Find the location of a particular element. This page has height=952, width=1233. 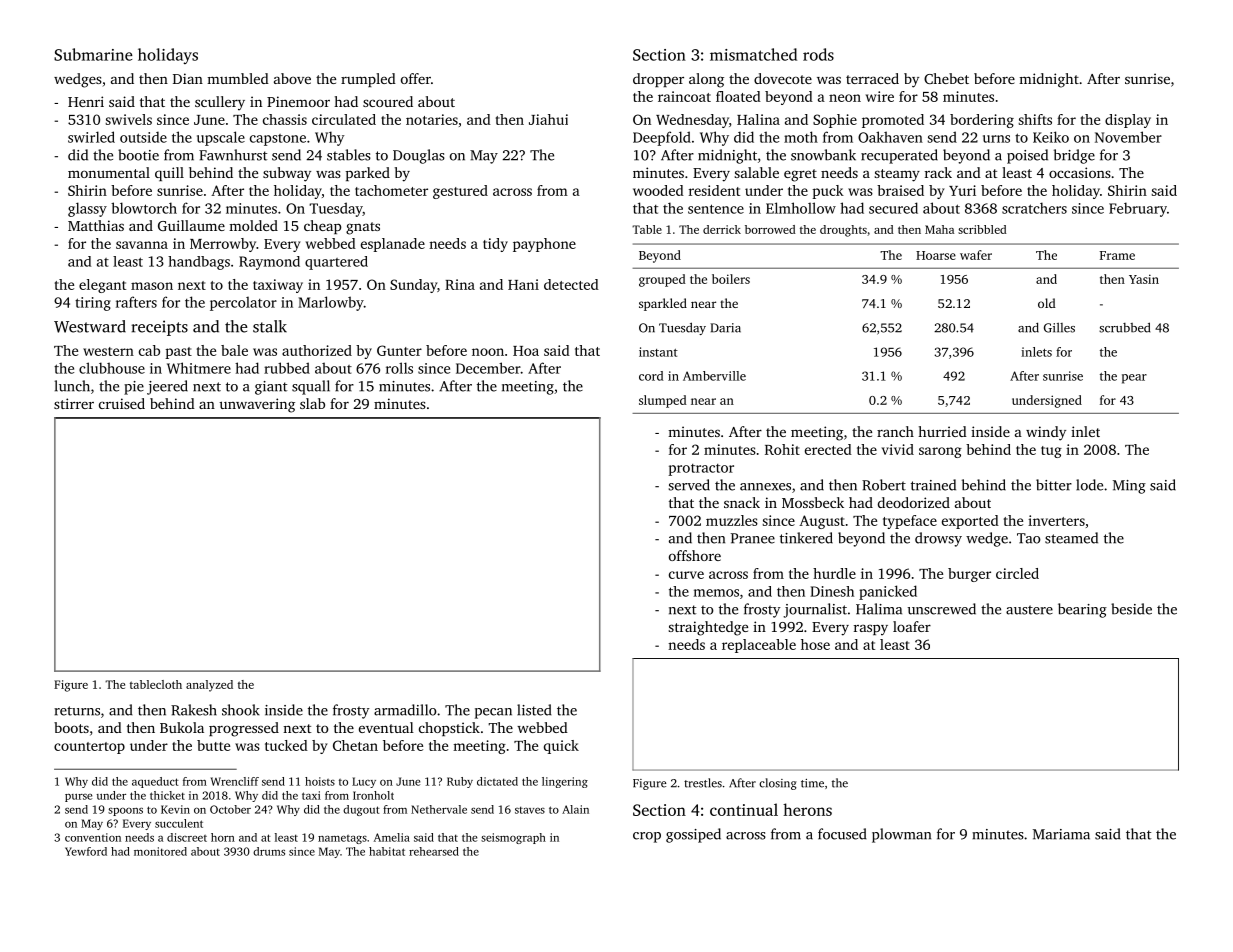

closing is located at coordinates (777, 784).
